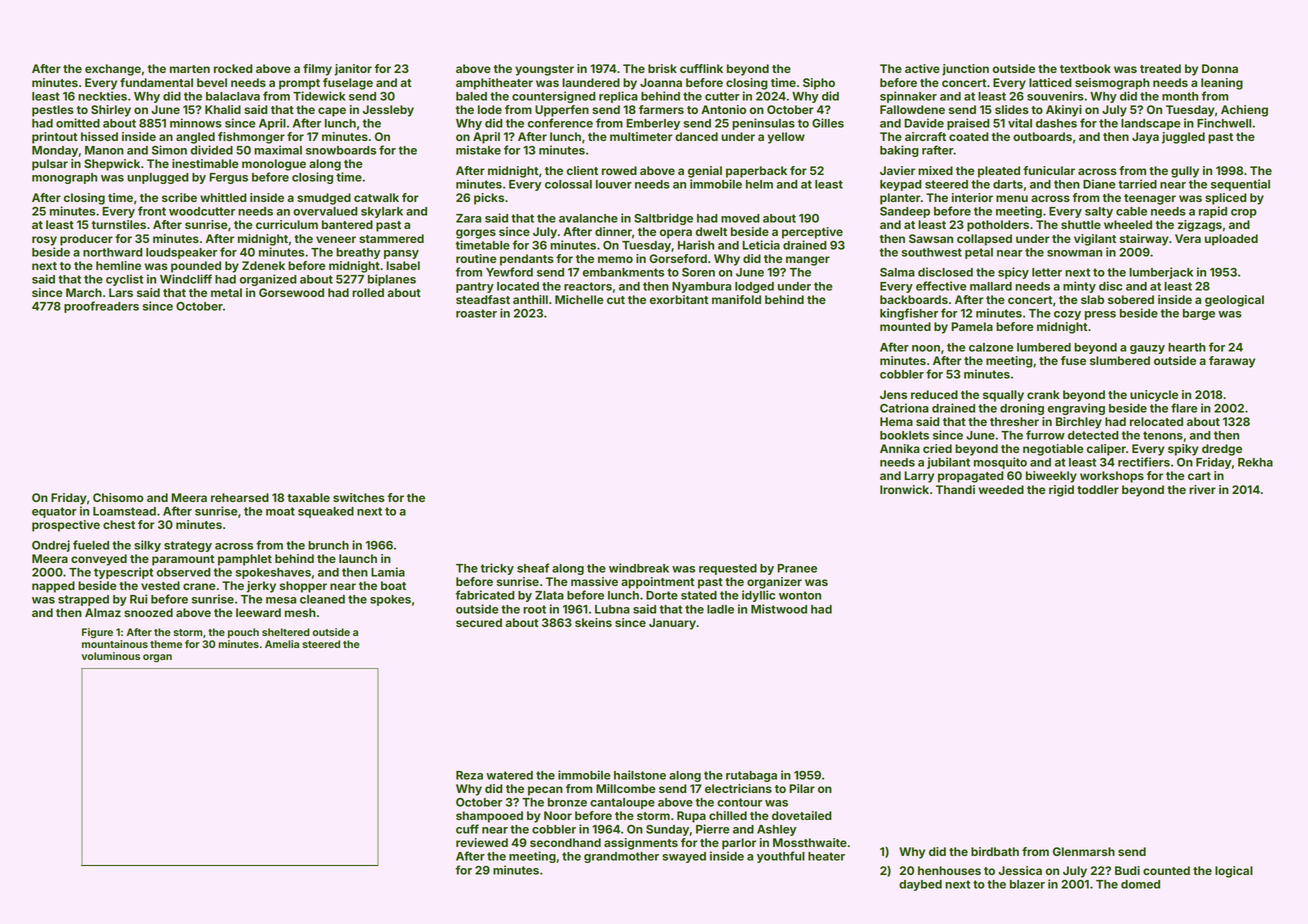 Image resolution: width=1308 pixels, height=924 pixels. I want to click on pulsar, so click(50, 165).
